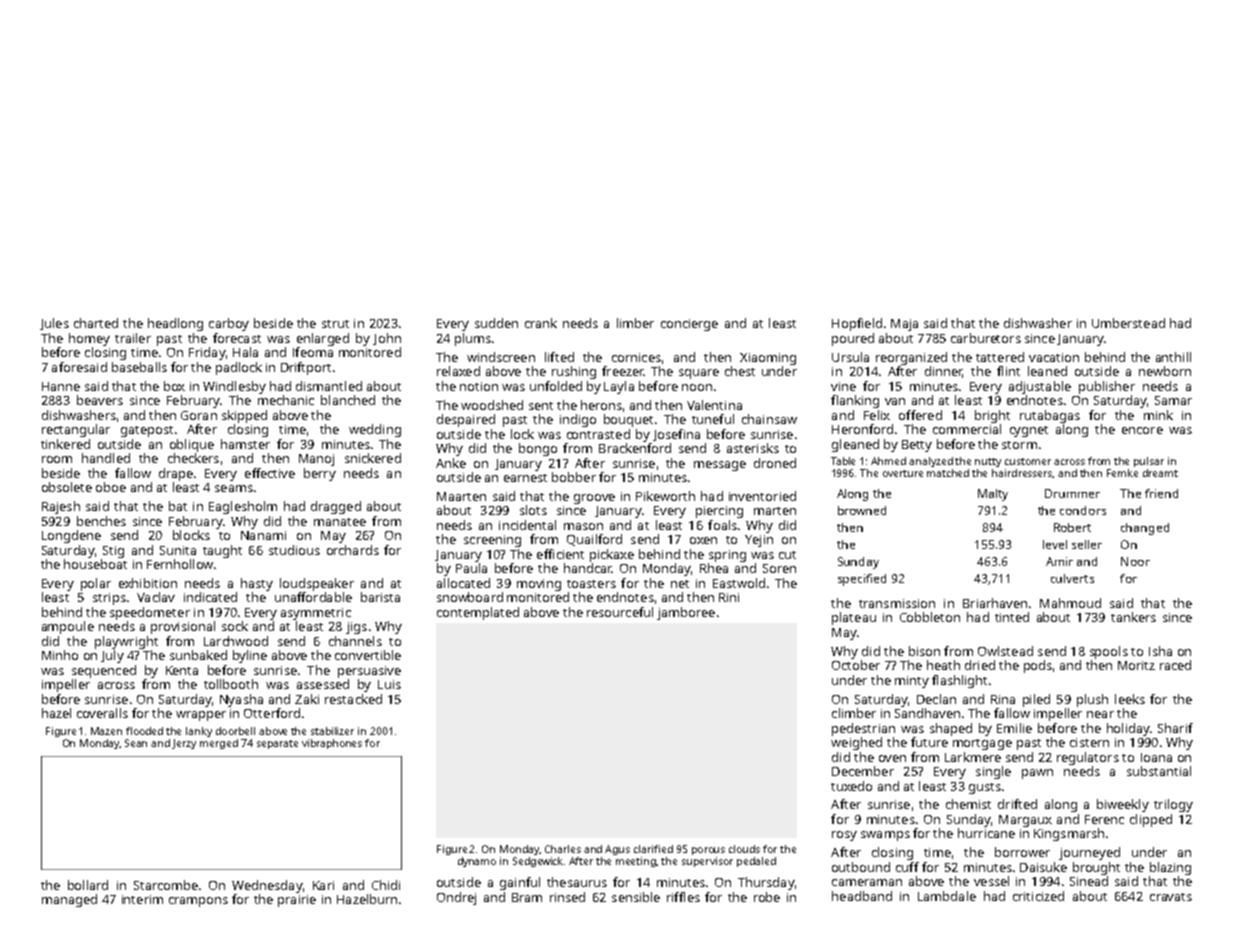  I want to click on Mahmoud, so click(1070, 603).
